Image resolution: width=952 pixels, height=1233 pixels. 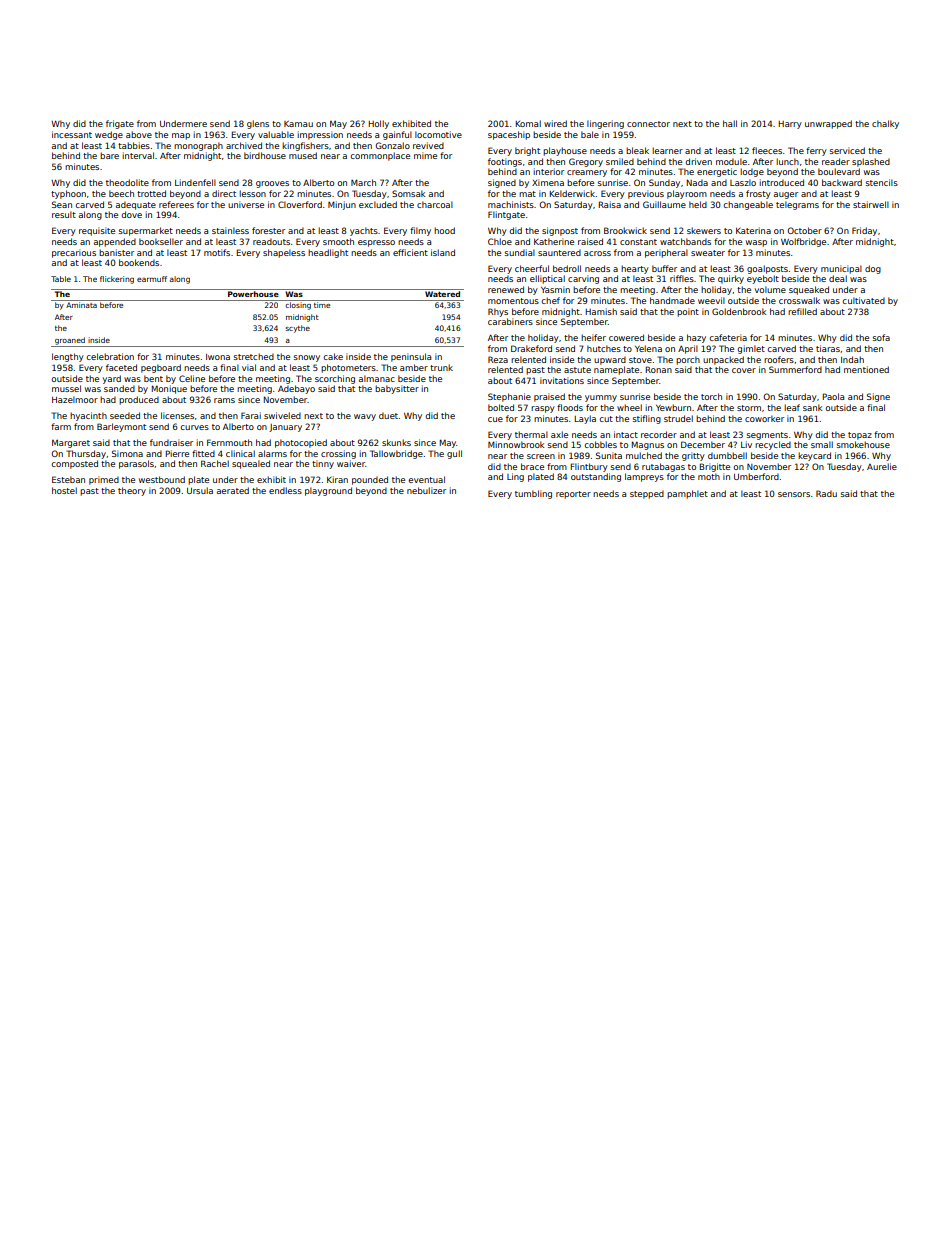 I want to click on mentioned, so click(x=866, y=369).
